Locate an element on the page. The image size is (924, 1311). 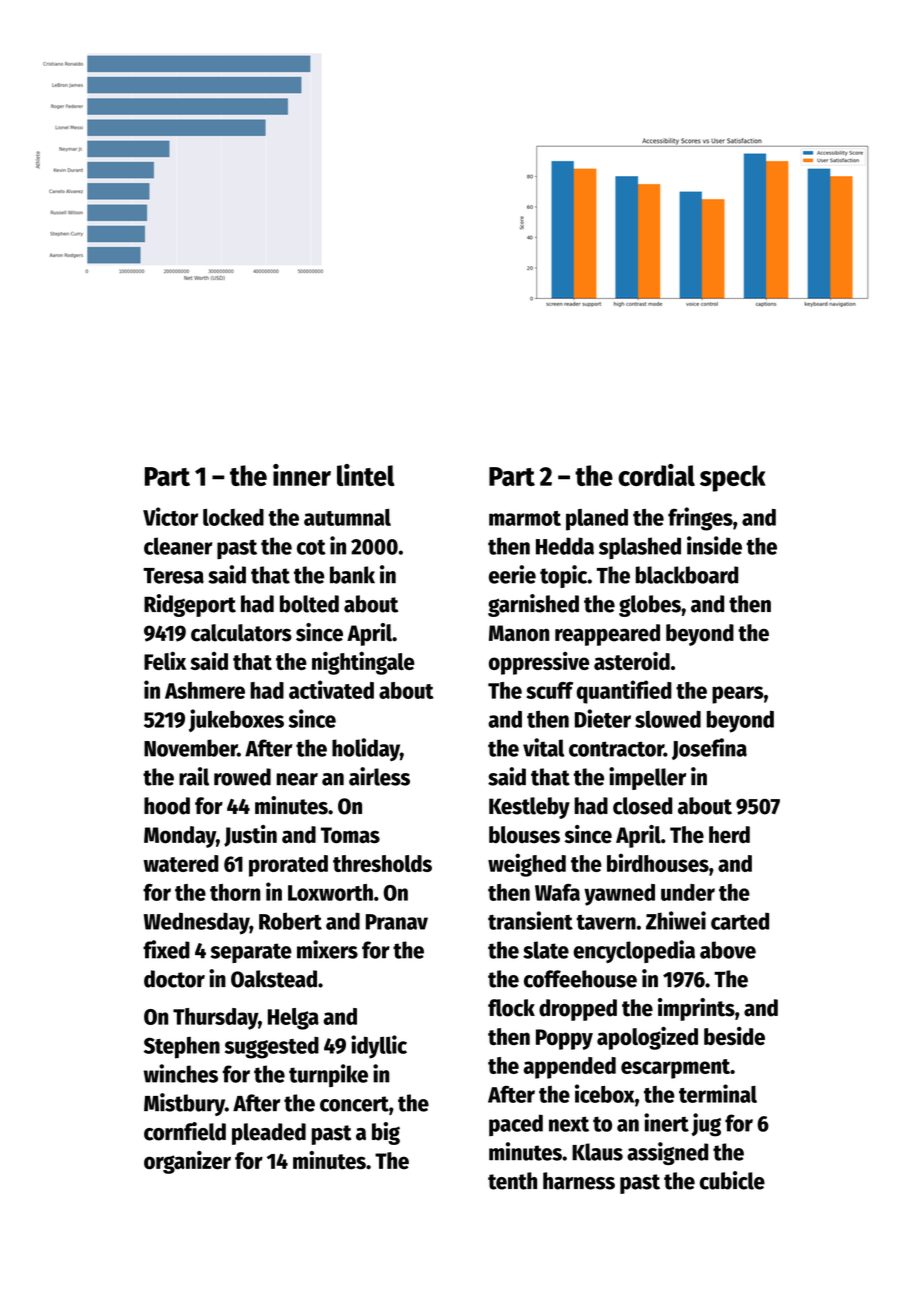
beside is located at coordinates (734, 1036).
